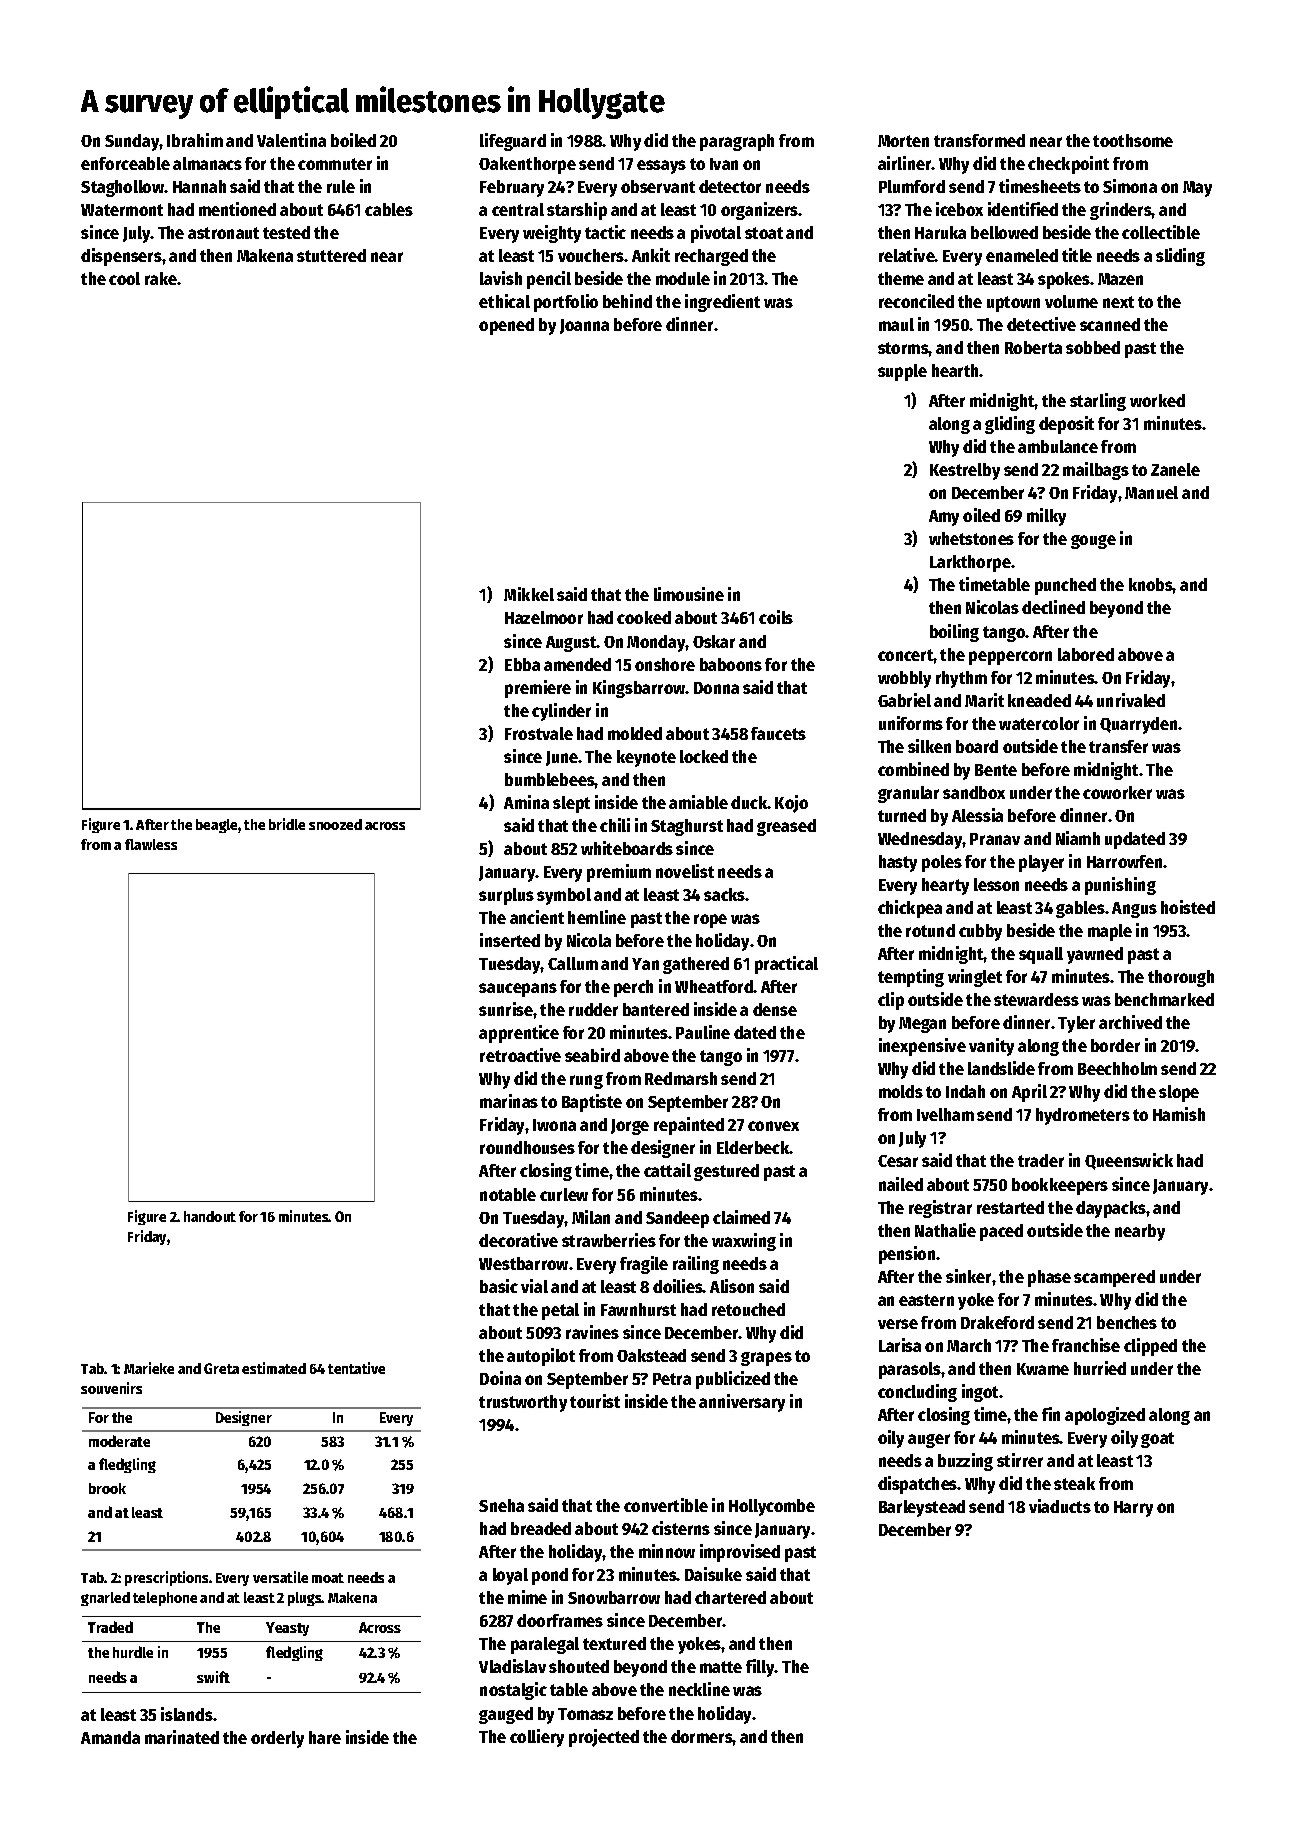  What do you see at coordinates (775, 1009) in the screenshot?
I see `dense` at bounding box center [775, 1009].
